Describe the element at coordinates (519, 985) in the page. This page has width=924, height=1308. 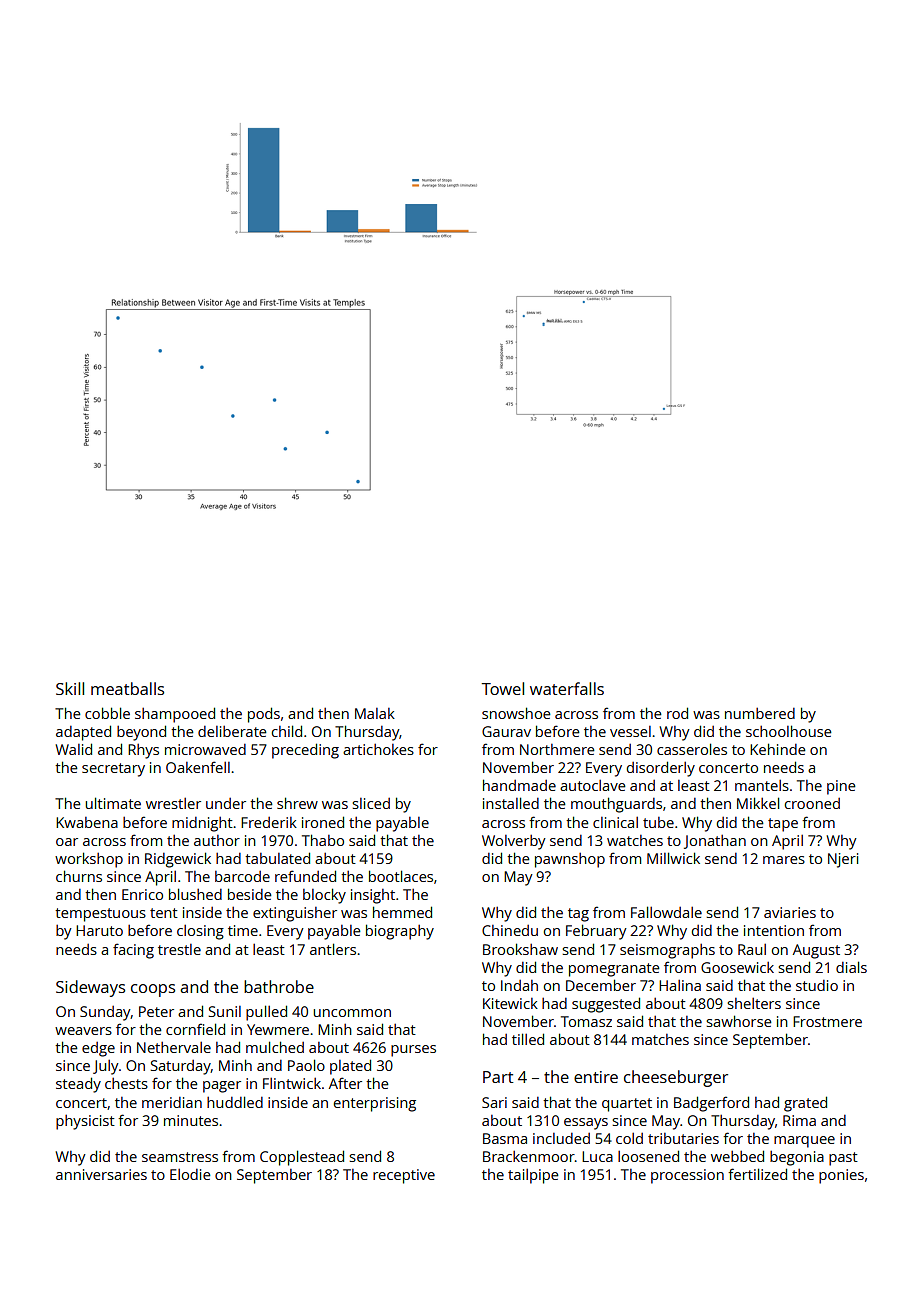
I see `Indah` at that location.
